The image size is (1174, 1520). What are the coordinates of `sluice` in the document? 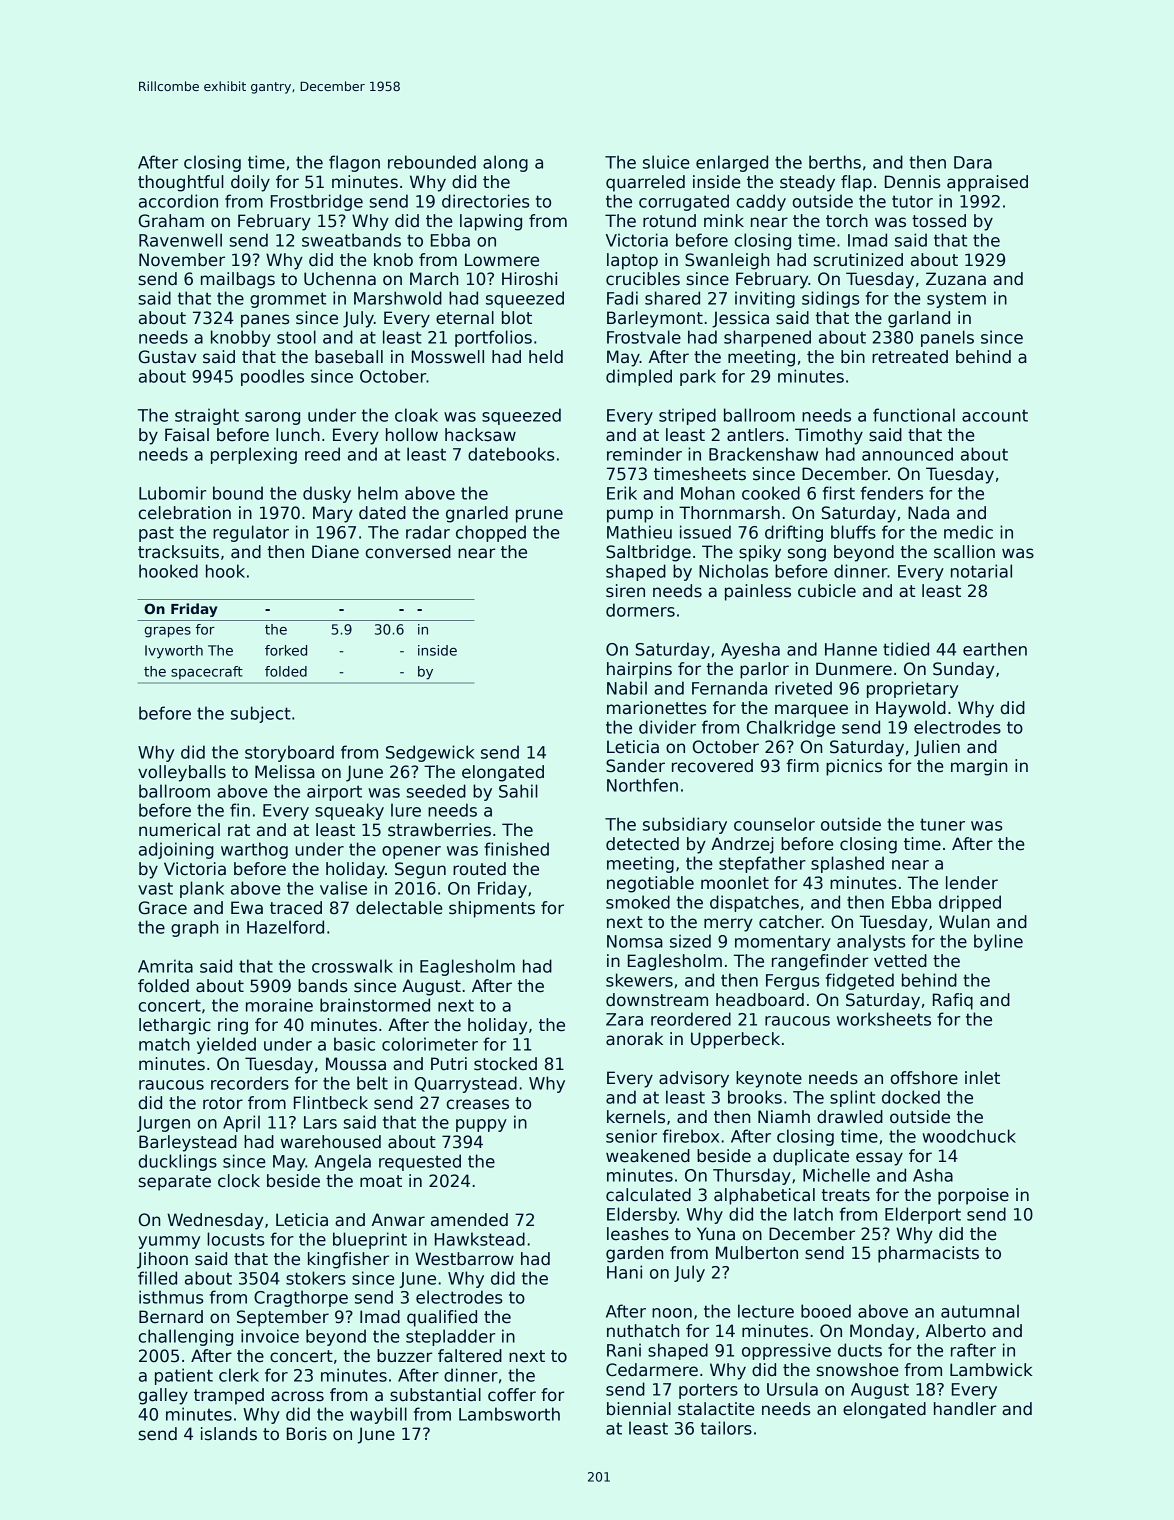 It's located at (666, 162).
